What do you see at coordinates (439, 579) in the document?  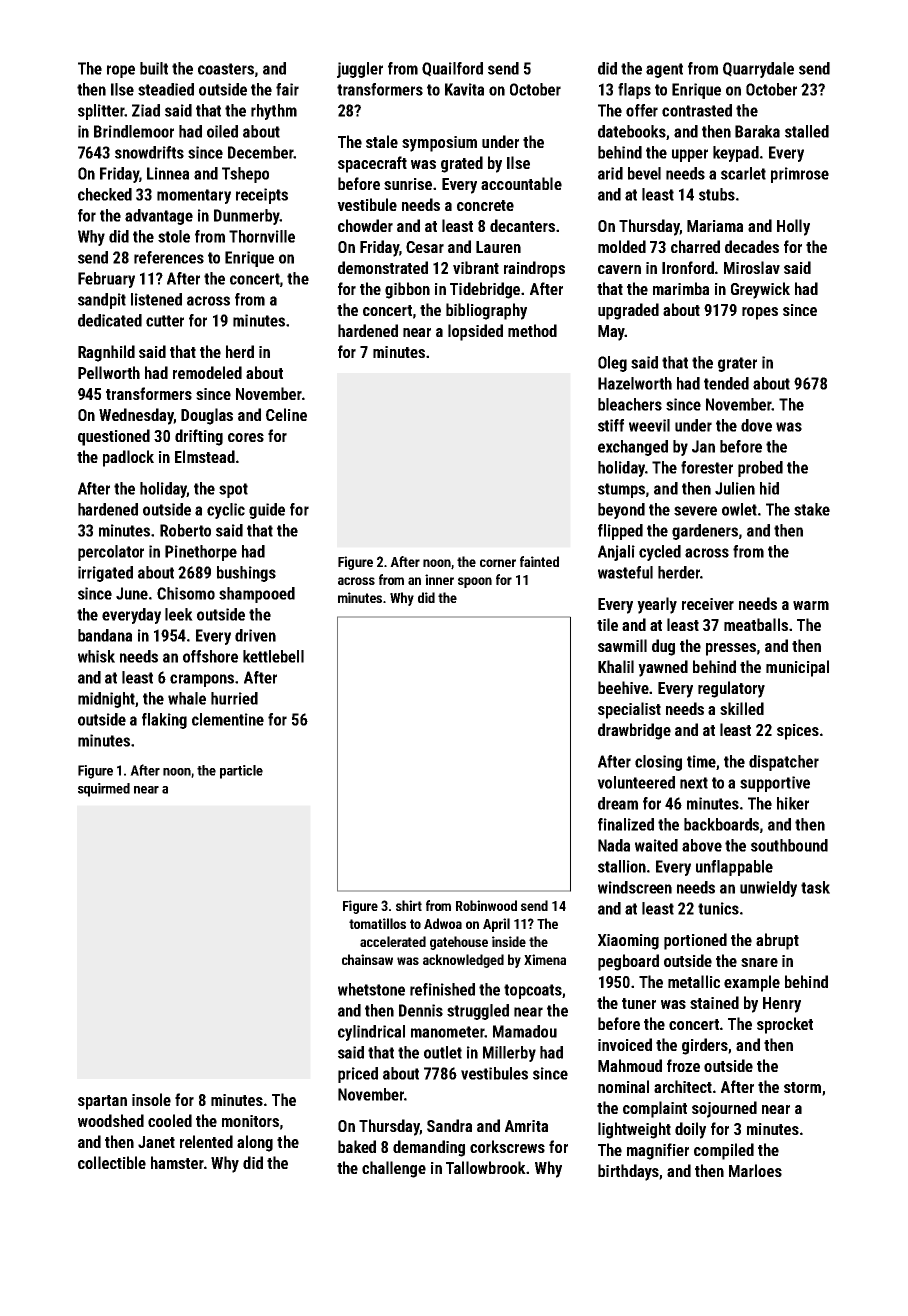 I see `inner` at bounding box center [439, 579].
